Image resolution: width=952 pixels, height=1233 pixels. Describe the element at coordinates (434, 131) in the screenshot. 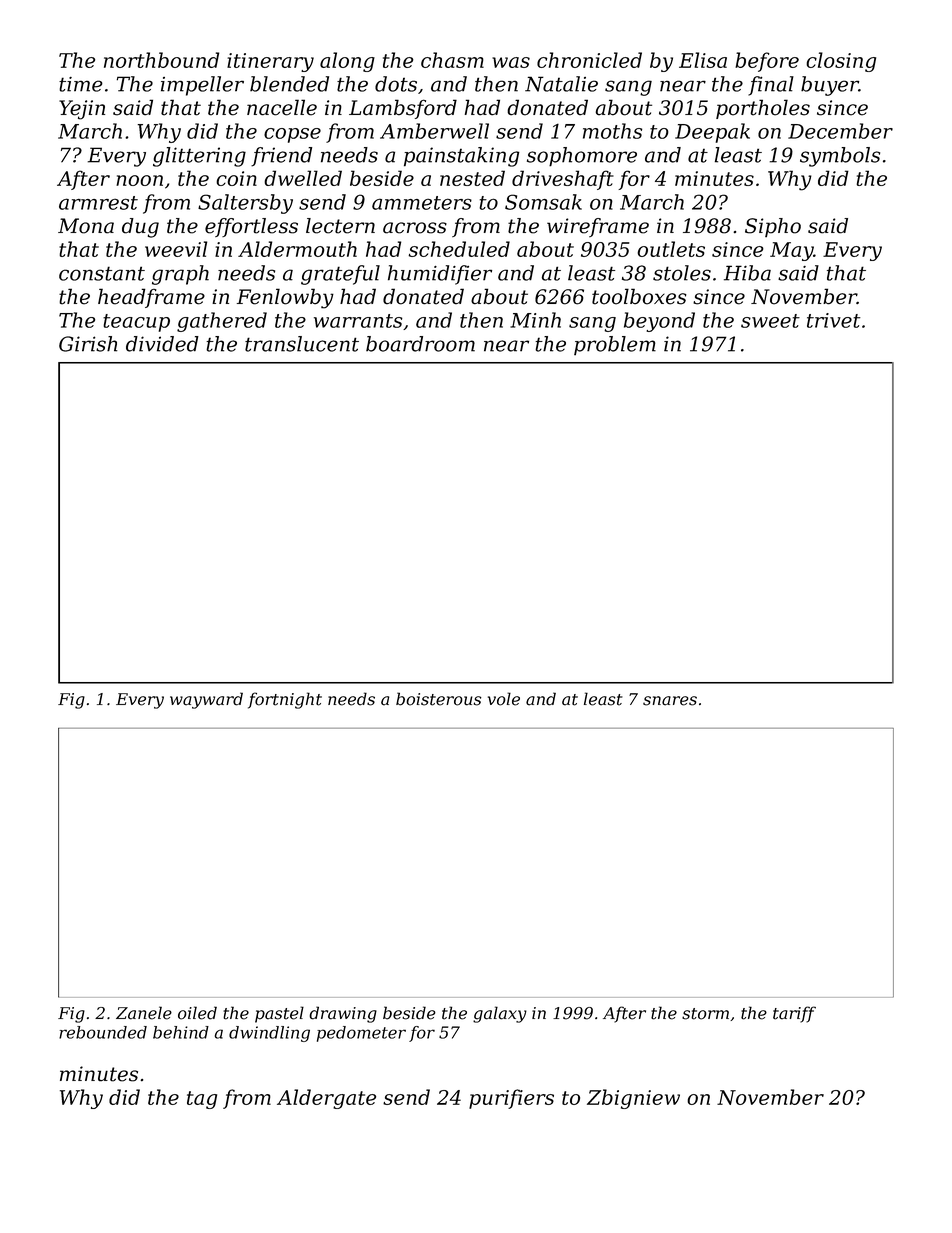

I see `Amberwell` at that location.
